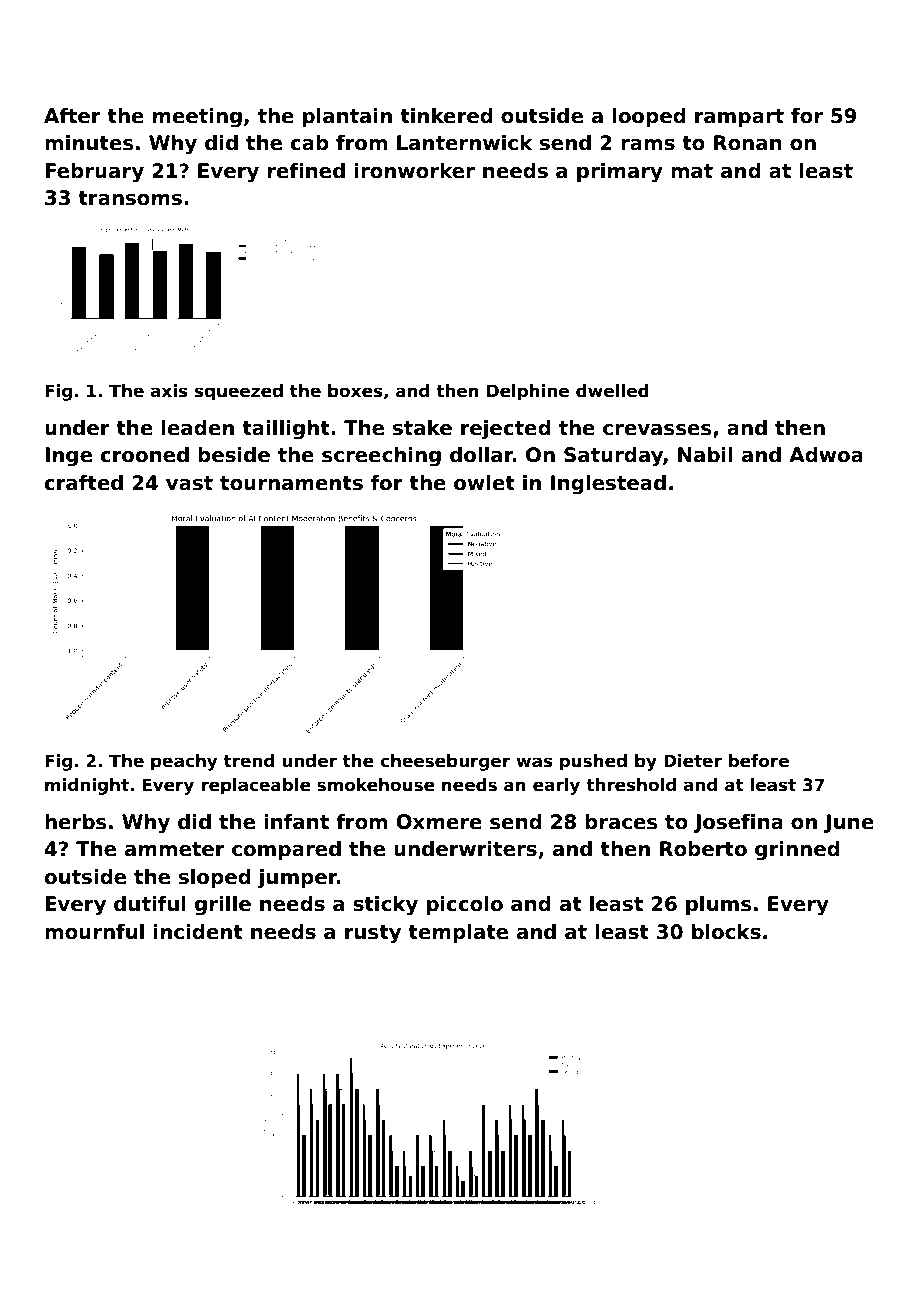  I want to click on refined, so click(306, 171).
